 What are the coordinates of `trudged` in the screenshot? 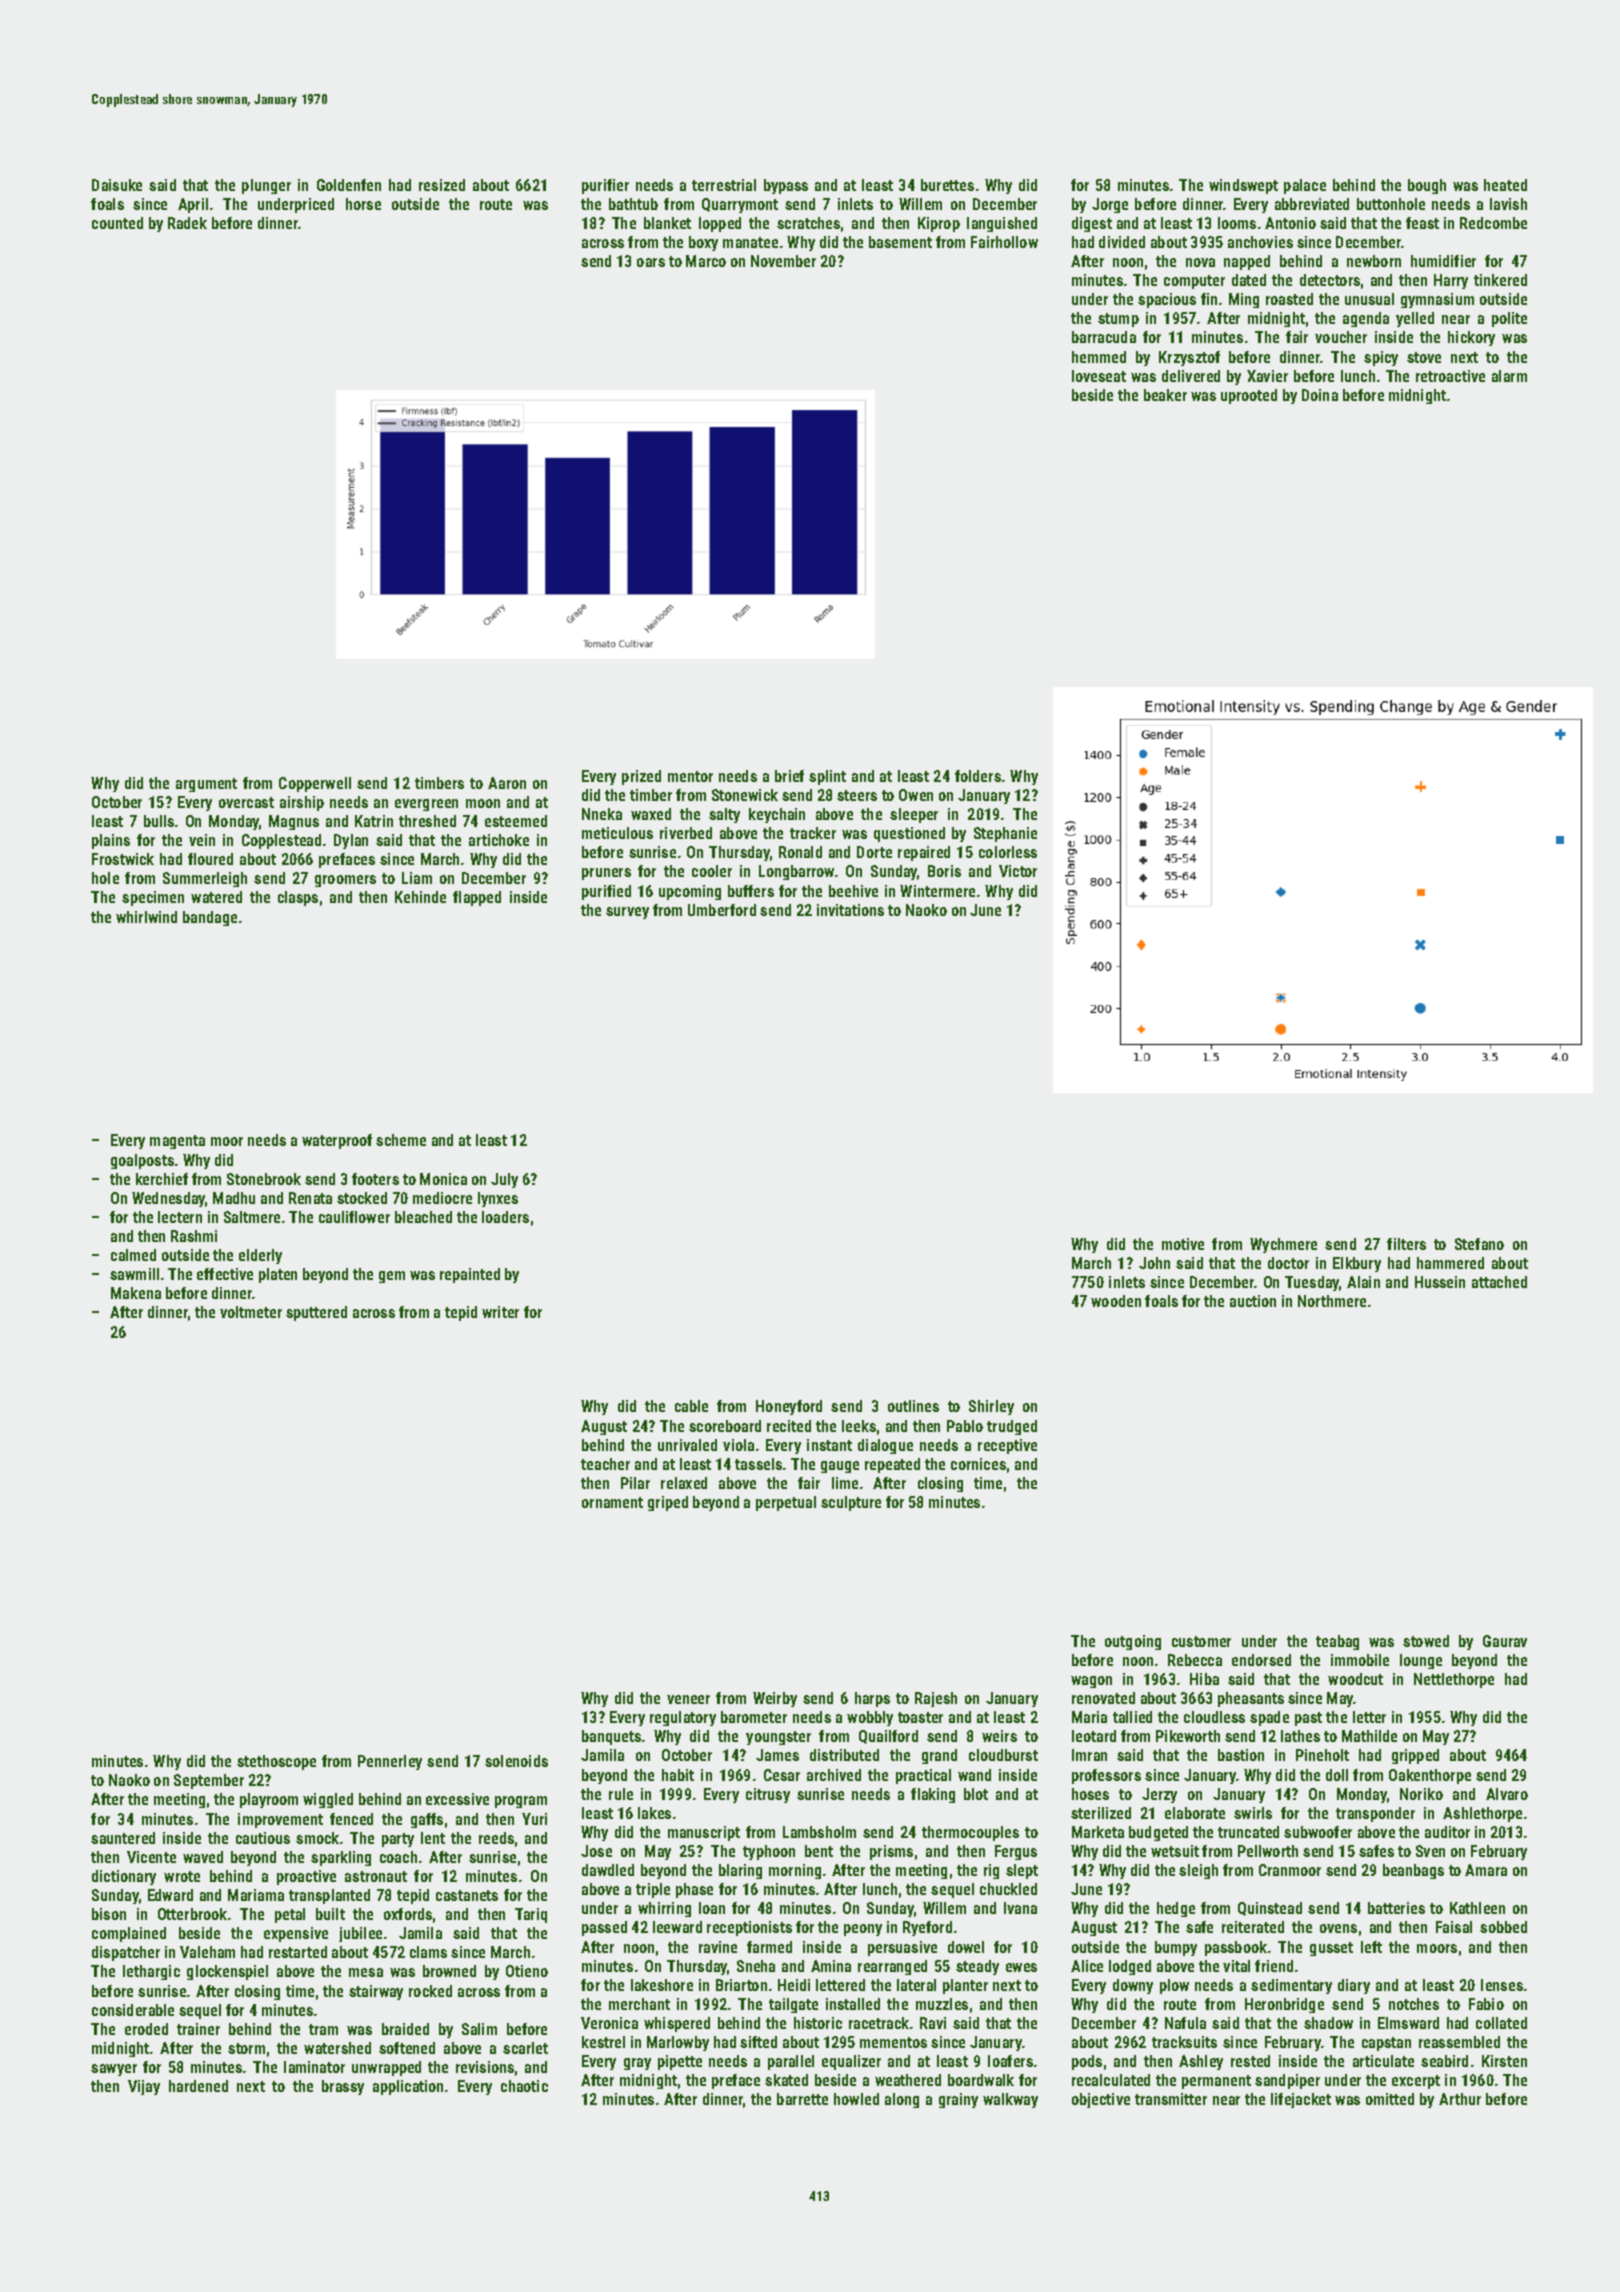 It's located at (1012, 1427).
